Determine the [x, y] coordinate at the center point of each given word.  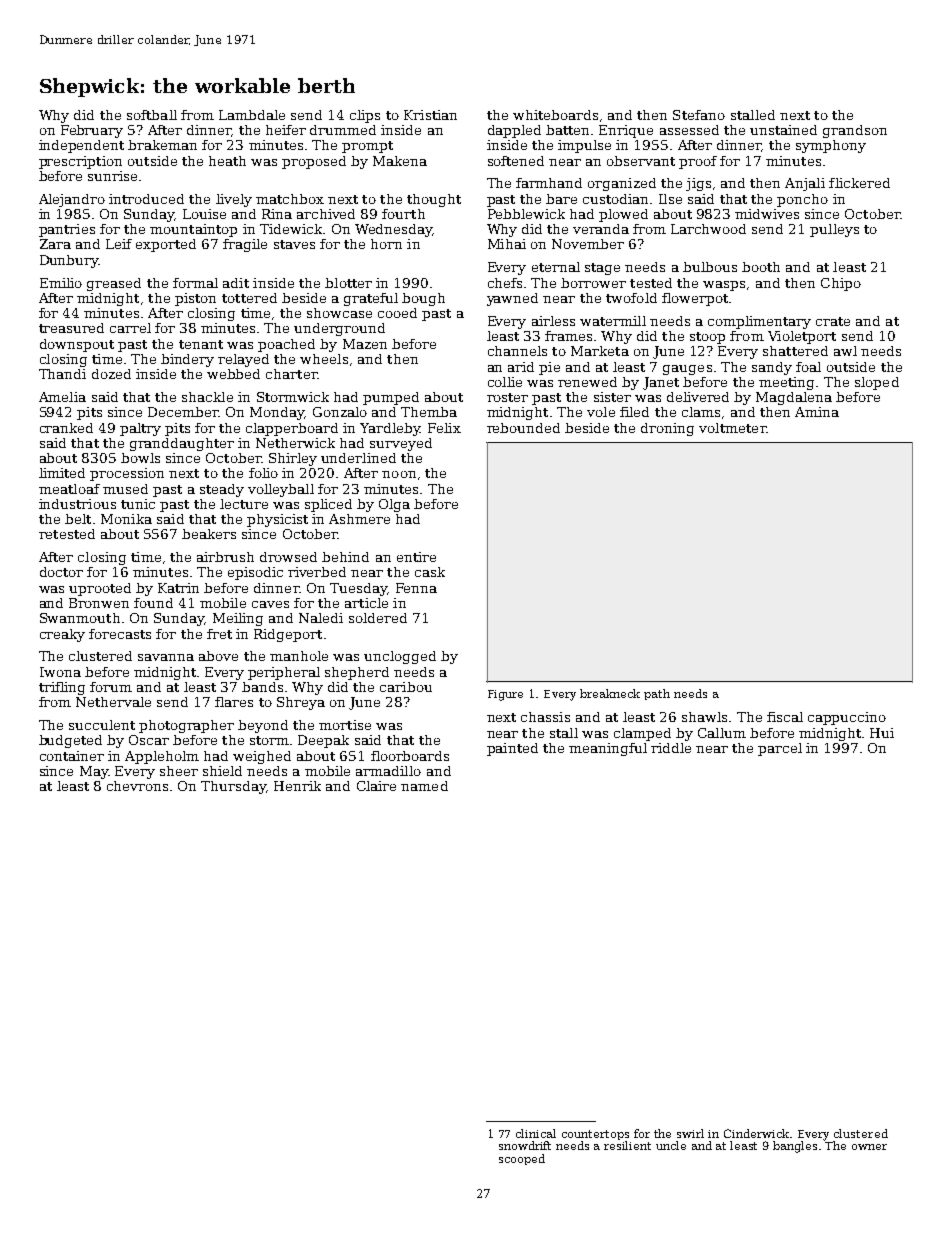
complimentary [759, 322]
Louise [204, 214]
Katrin [178, 588]
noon [399, 474]
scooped [522, 1159]
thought [434, 200]
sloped [877, 383]
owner [869, 1147]
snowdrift [525, 1145]
